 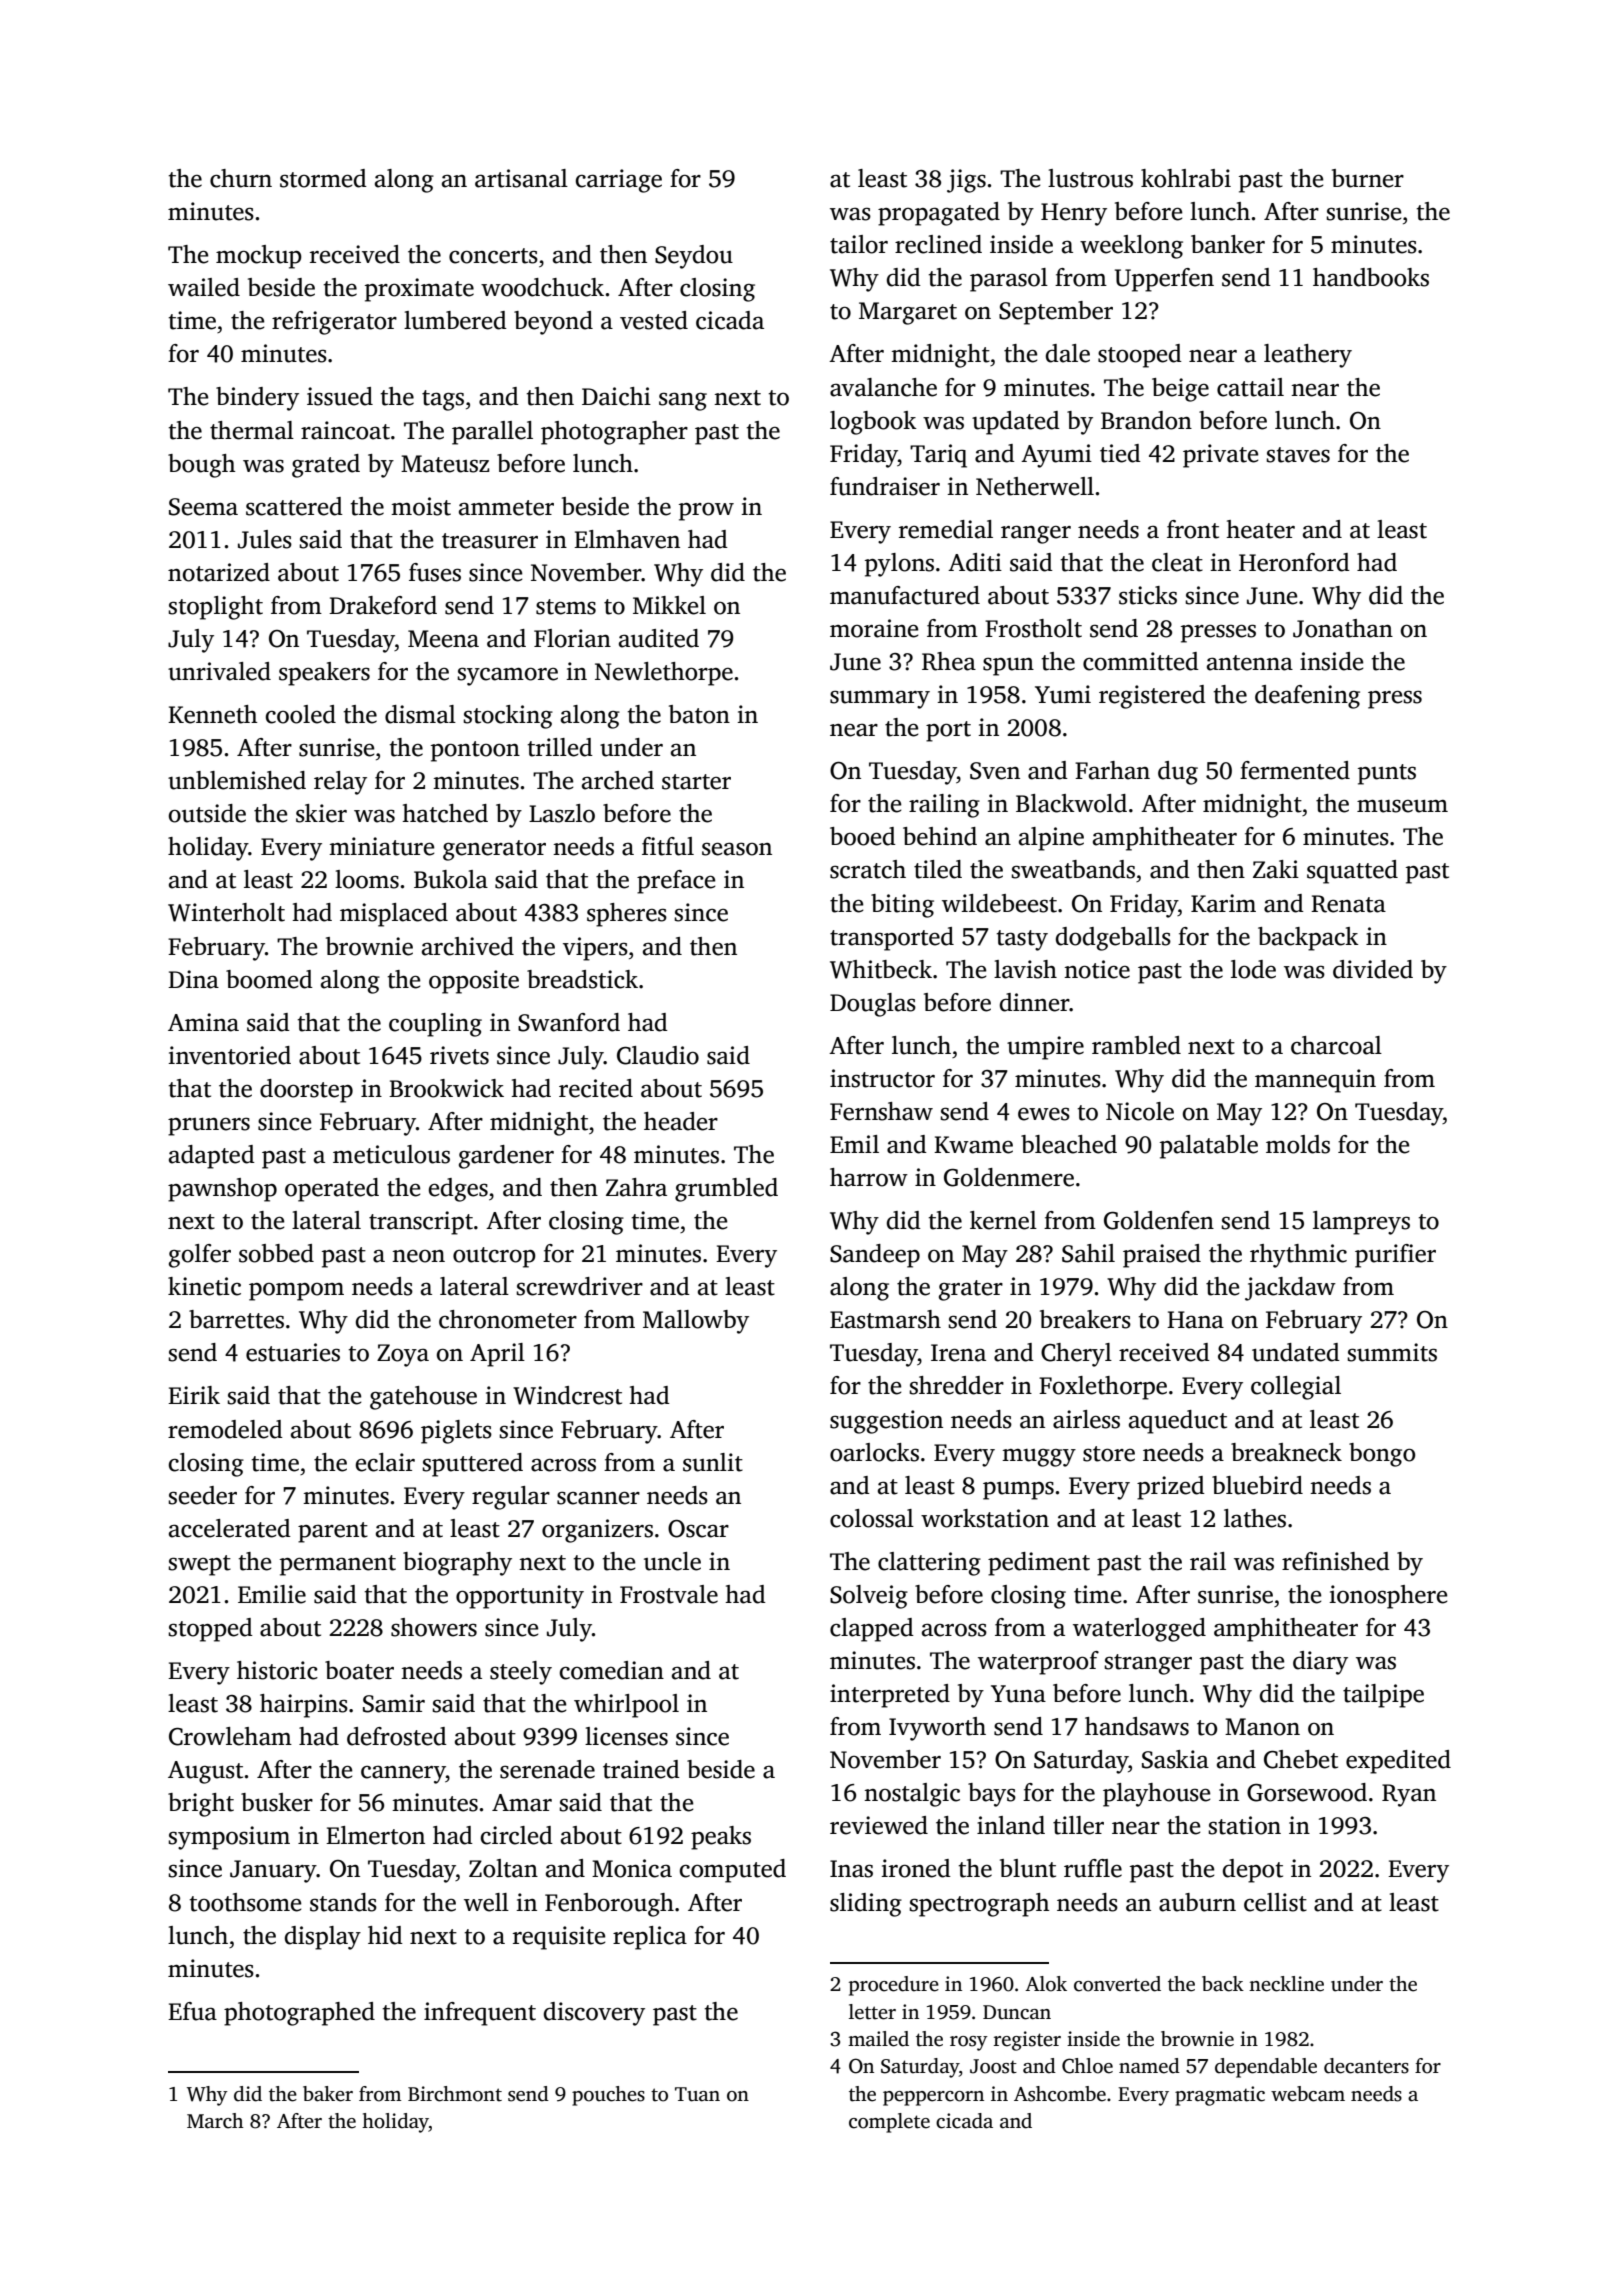 I want to click on Eirik, so click(x=194, y=1395).
